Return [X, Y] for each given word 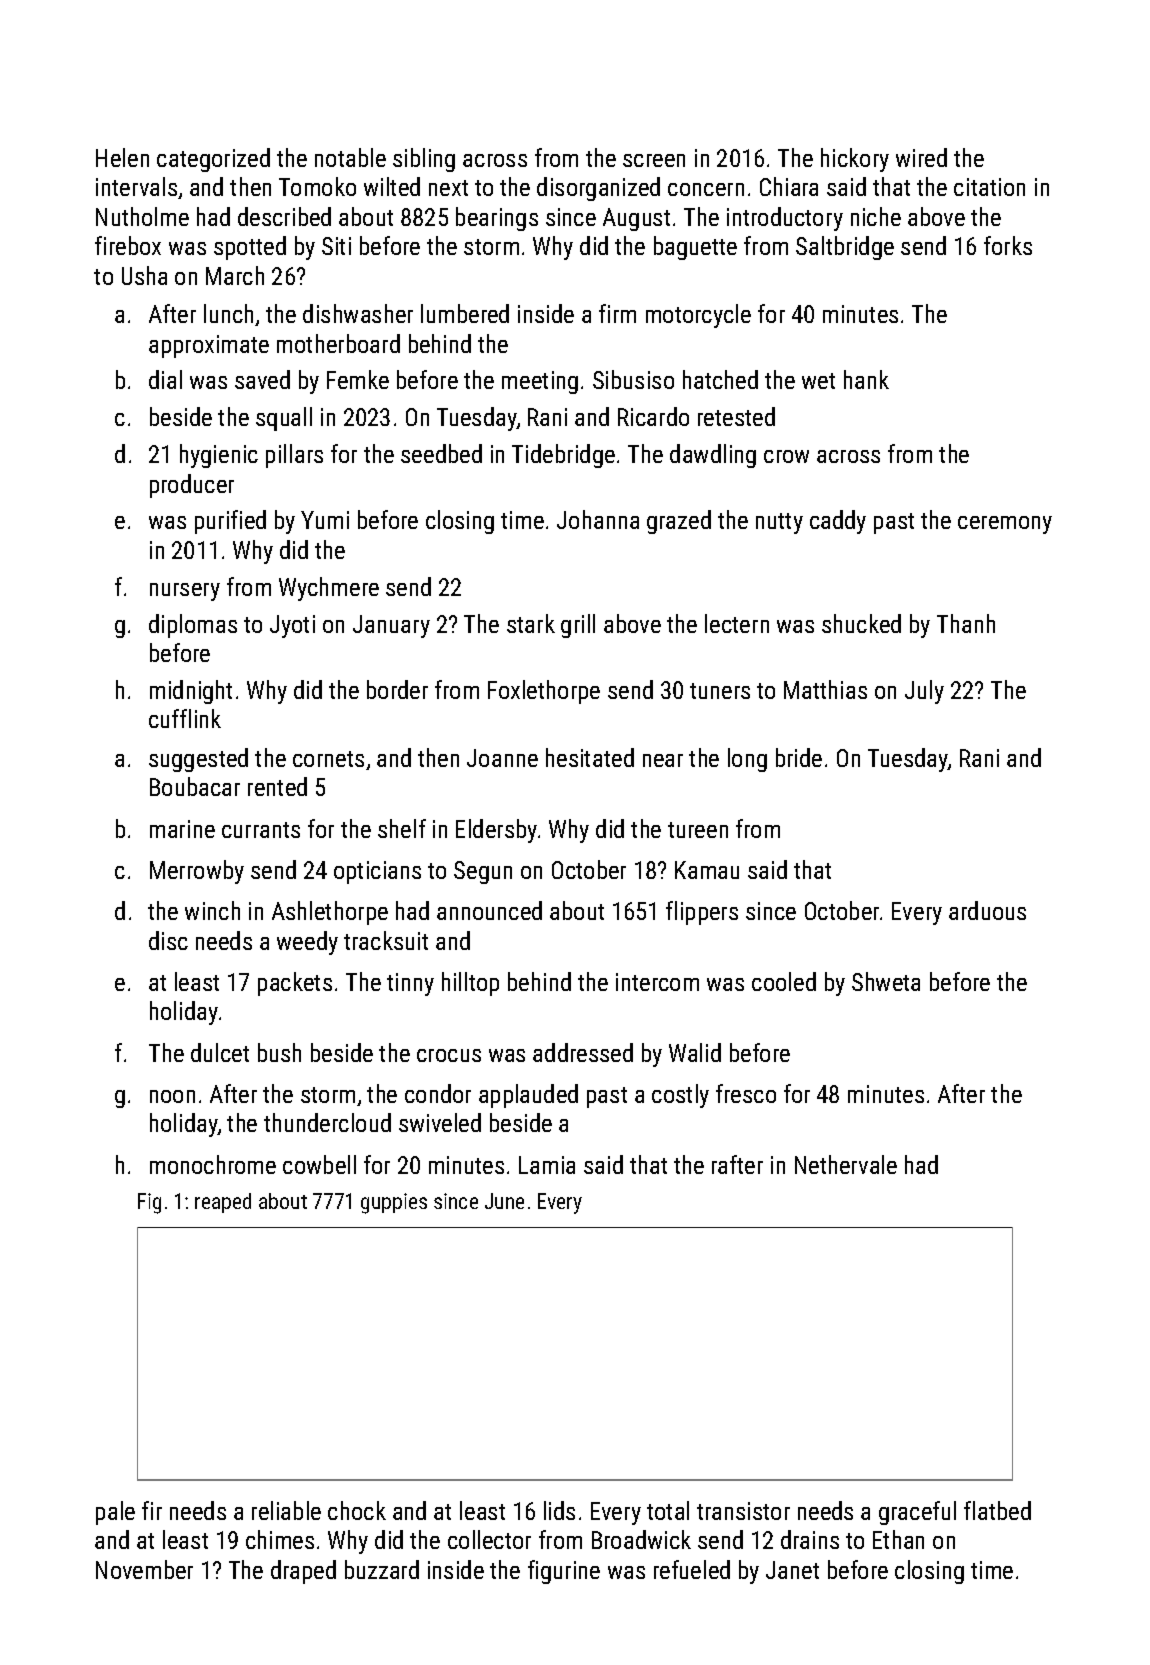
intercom [657, 982]
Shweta [886, 981]
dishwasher [358, 313]
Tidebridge [563, 456]
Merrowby [197, 872]
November [144, 1569]
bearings [497, 219]
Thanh [966, 623]
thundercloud [327, 1122]
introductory [785, 219]
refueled [692, 1569]
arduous [987, 910]
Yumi [325, 520]
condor [438, 1093]
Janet [792, 1570]
